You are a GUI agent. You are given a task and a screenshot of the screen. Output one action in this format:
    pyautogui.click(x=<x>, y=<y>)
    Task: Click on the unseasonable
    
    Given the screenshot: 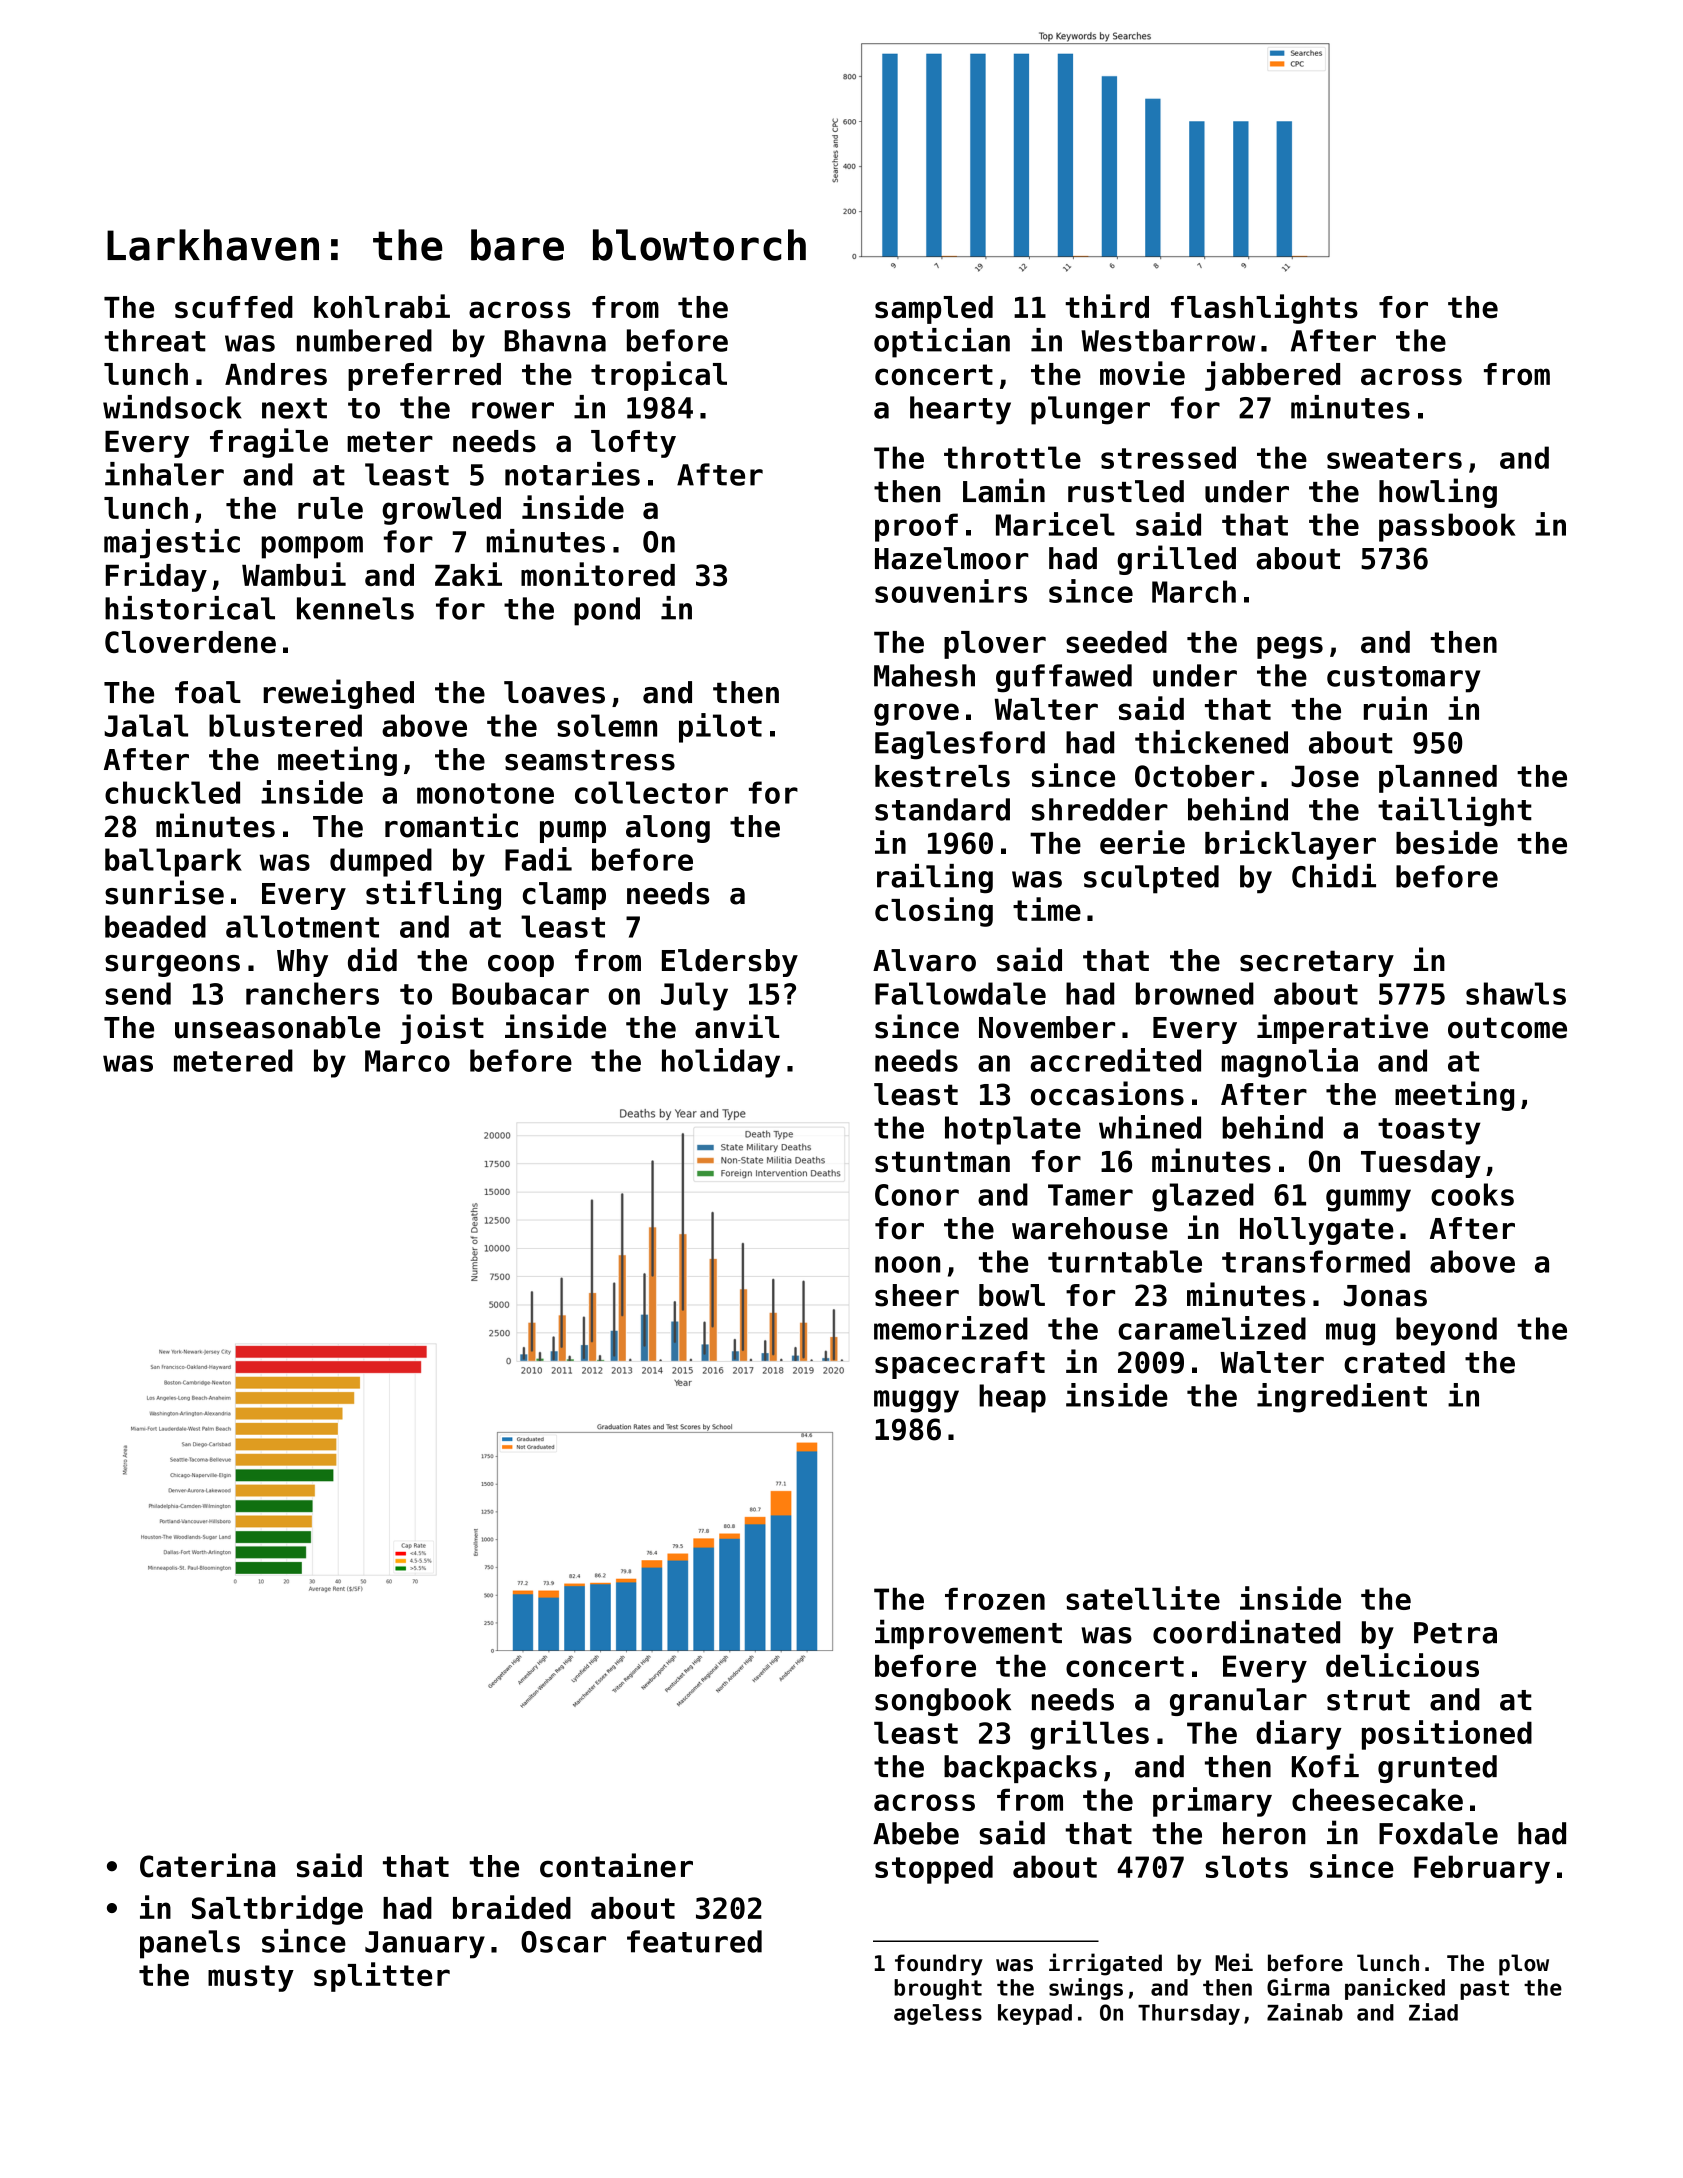 What is the action you would take?
    pyautogui.click(x=277, y=1027)
